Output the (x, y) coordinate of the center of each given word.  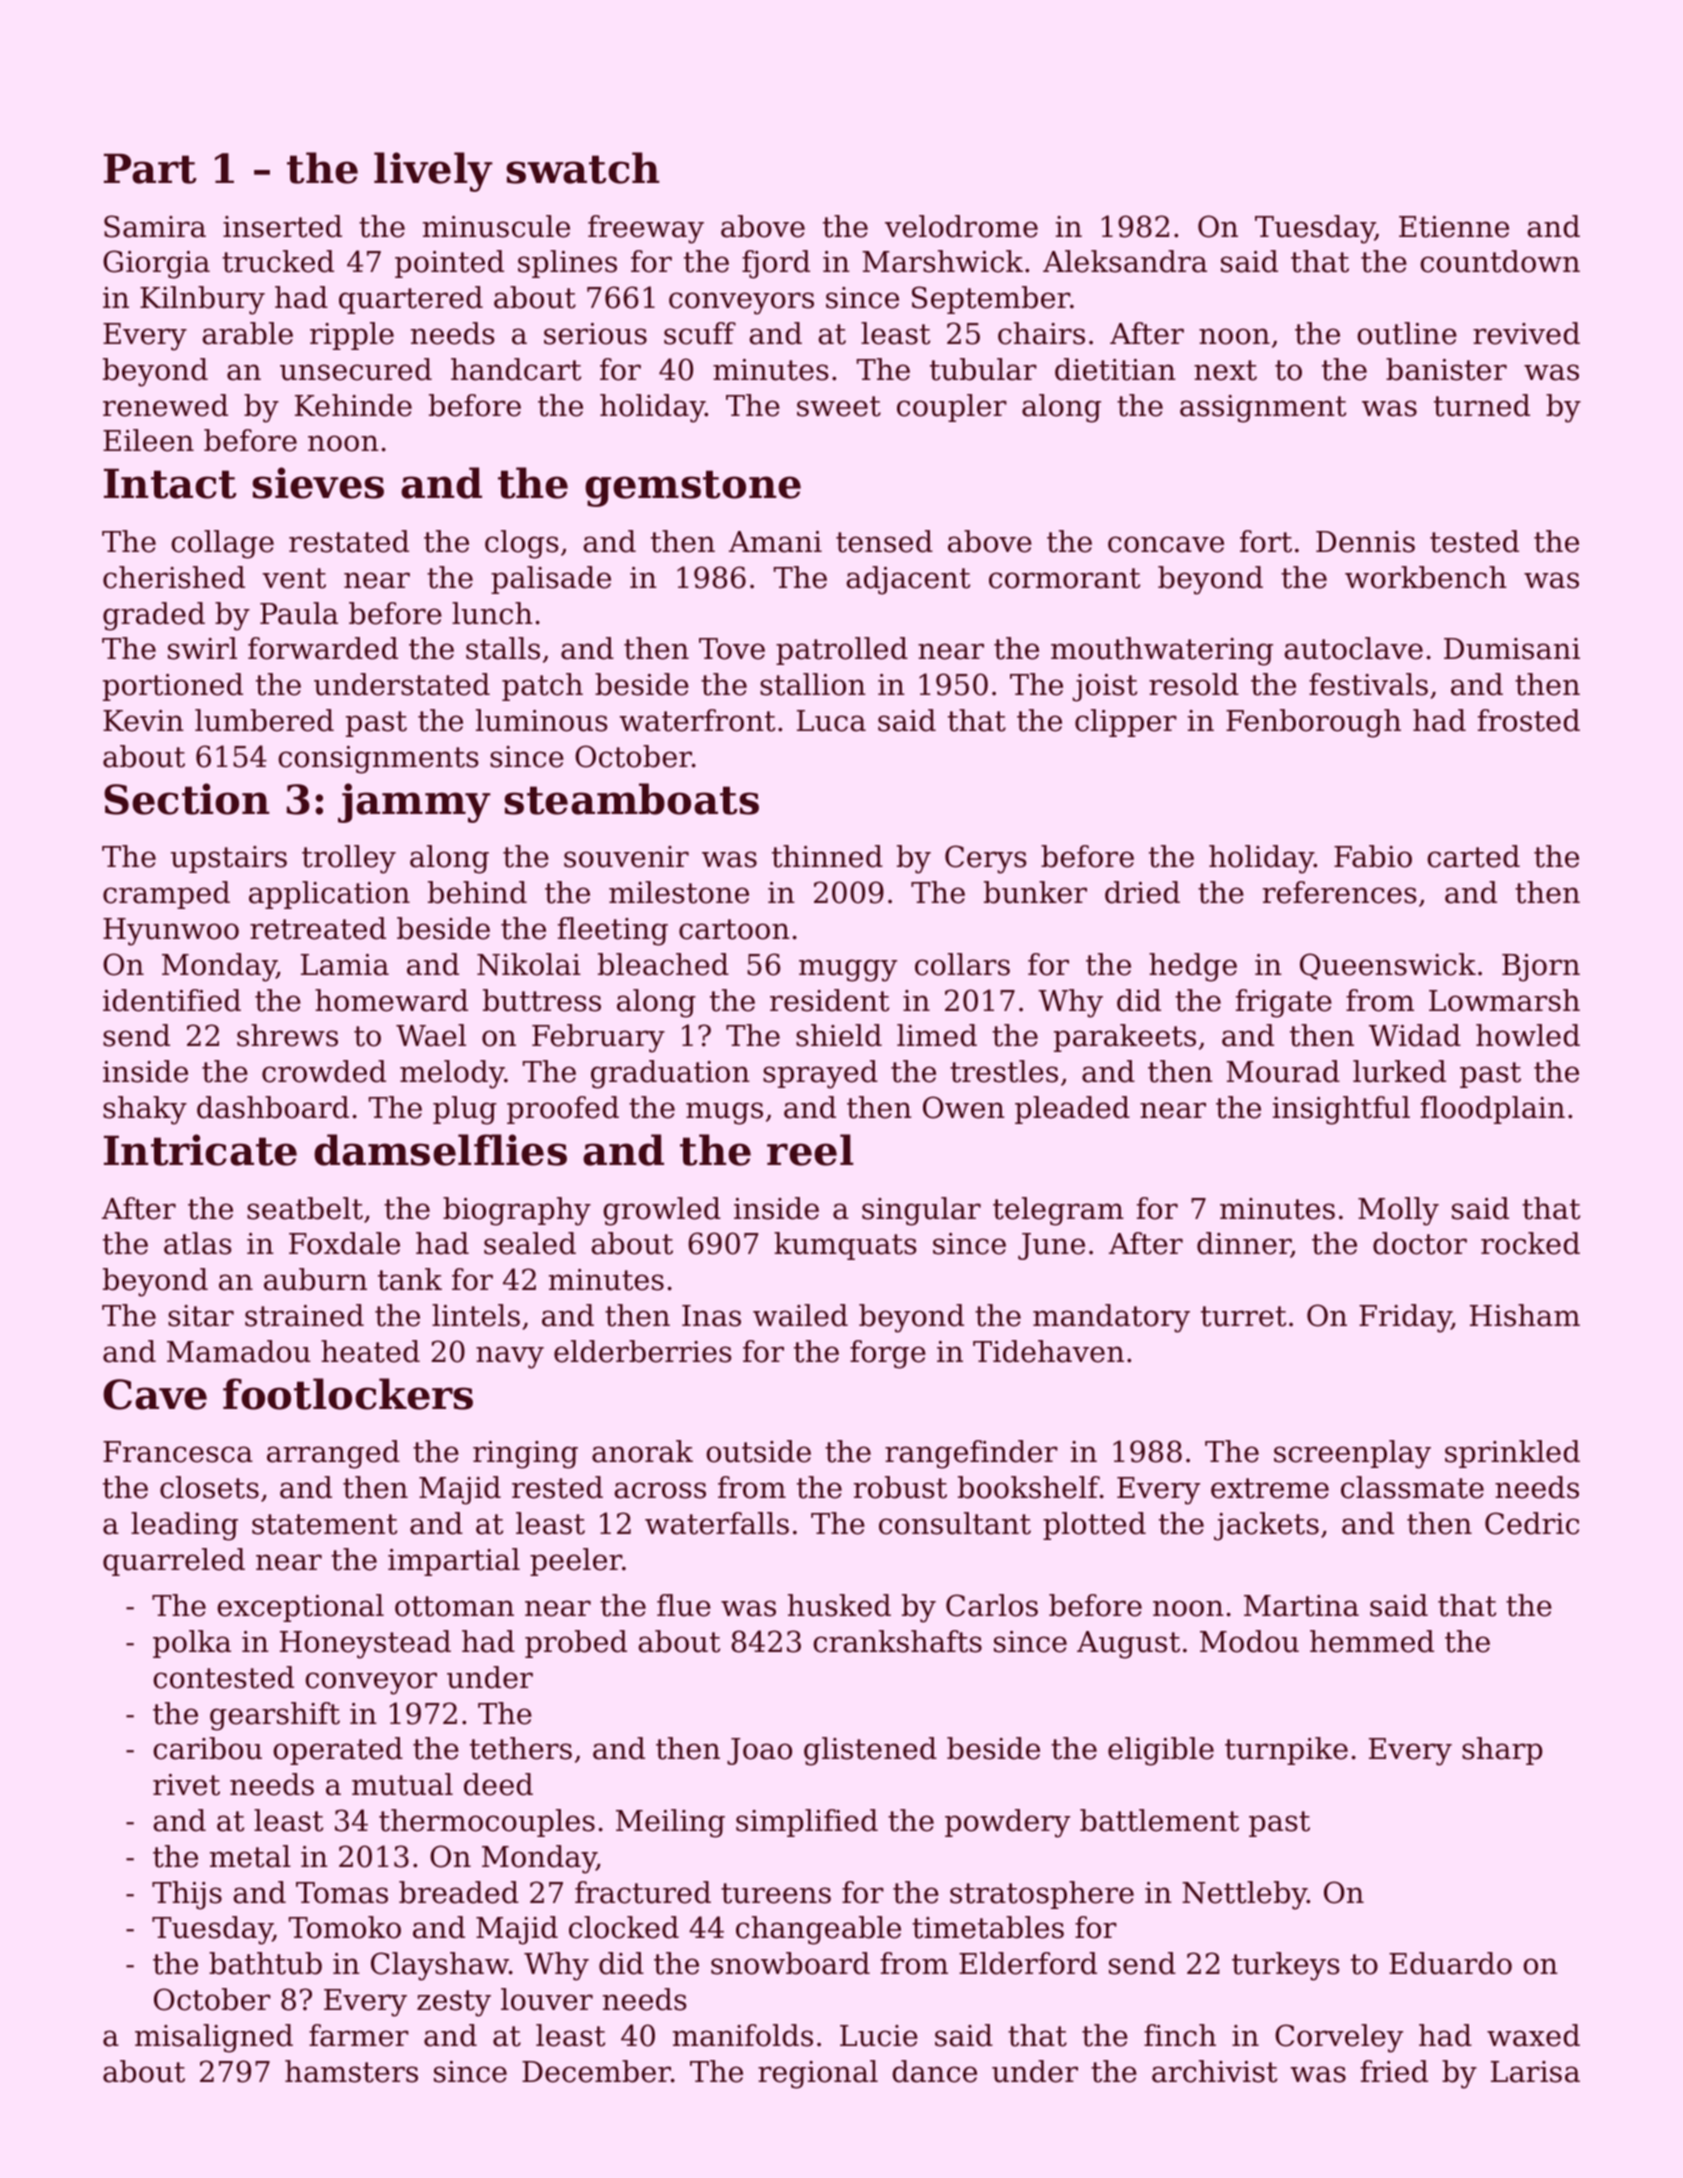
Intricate (200, 1150)
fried (1394, 2071)
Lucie (879, 2036)
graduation (670, 1074)
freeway (646, 229)
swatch (583, 168)
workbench (1426, 577)
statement (324, 1524)
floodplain (1493, 1110)
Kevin (143, 721)
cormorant (1064, 578)
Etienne (1454, 227)
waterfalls (717, 1523)
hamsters (351, 2071)
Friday (1405, 1318)
